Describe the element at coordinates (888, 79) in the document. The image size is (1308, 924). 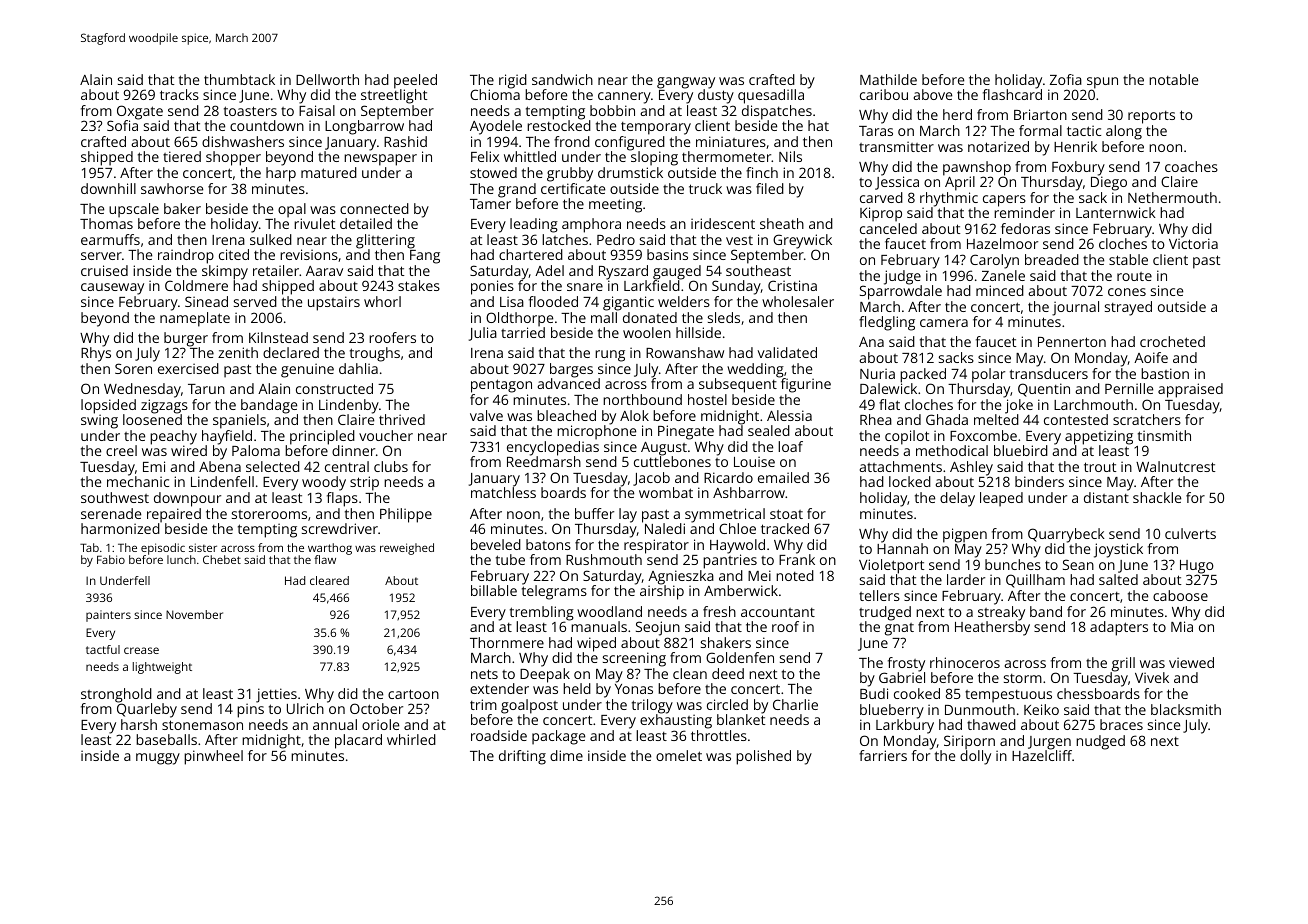
I see `Mathilde` at that location.
